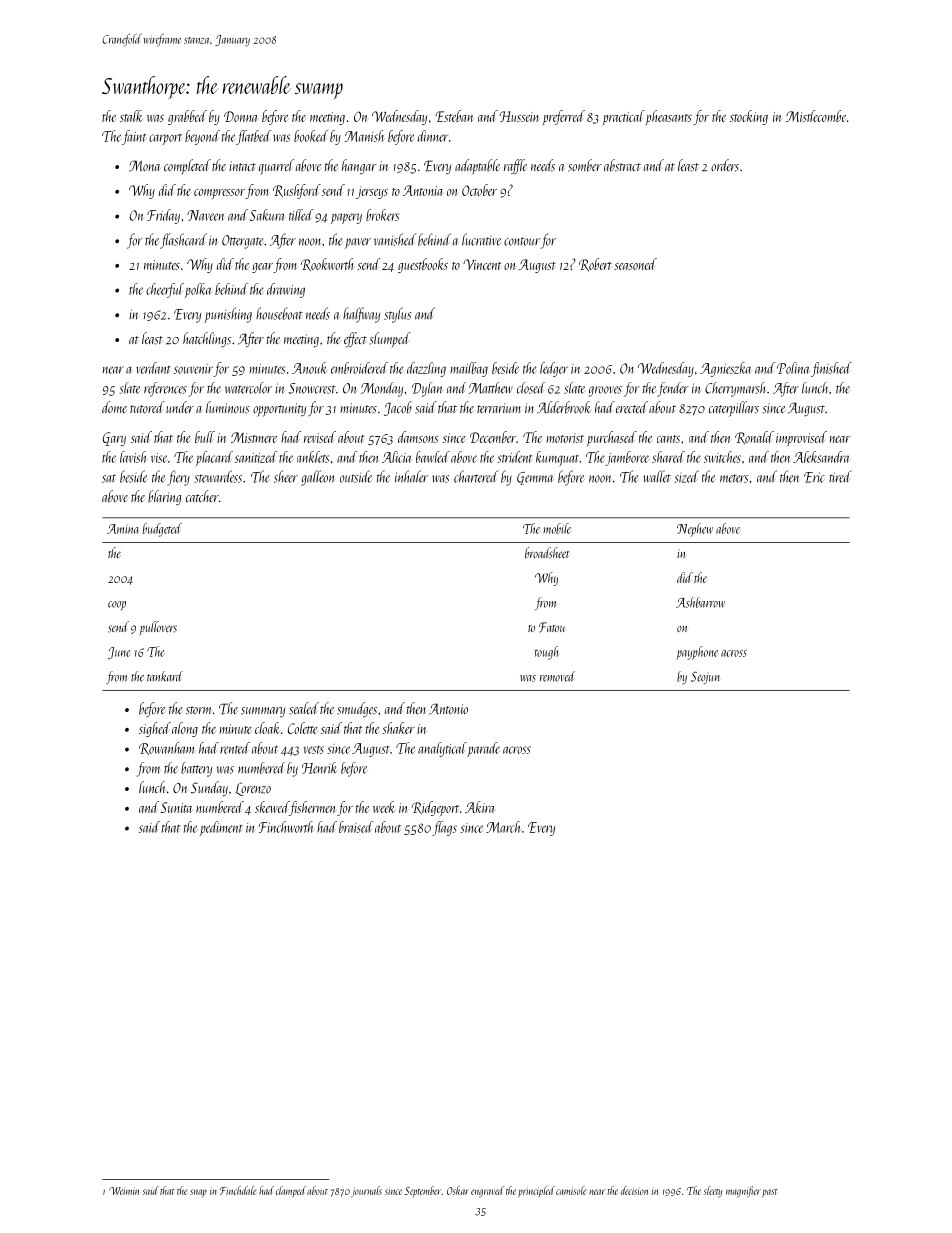 The image size is (952, 1233). What do you see at coordinates (361, 315) in the screenshot?
I see `halfway` at bounding box center [361, 315].
